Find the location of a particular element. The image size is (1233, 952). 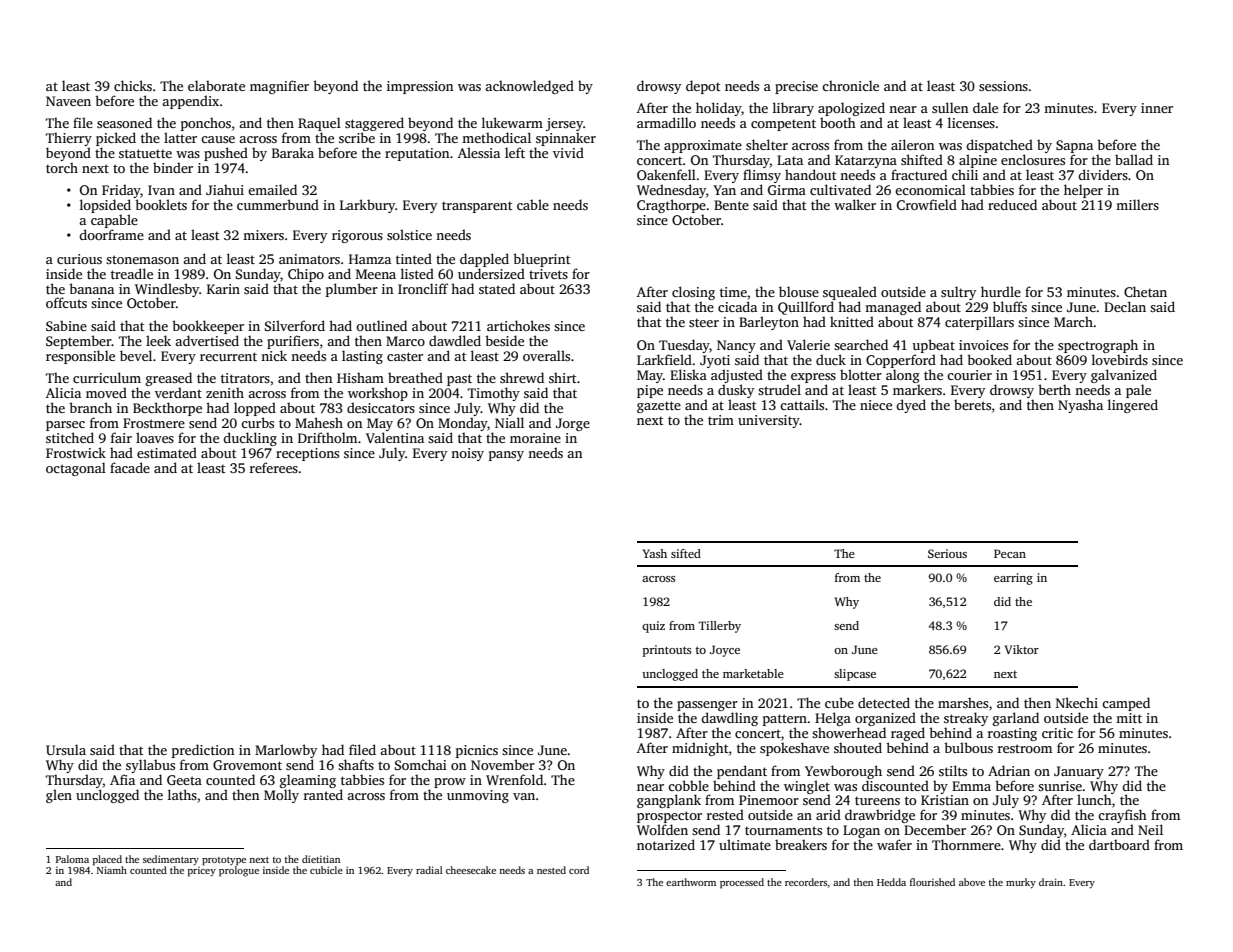

octagonal is located at coordinates (76, 469).
